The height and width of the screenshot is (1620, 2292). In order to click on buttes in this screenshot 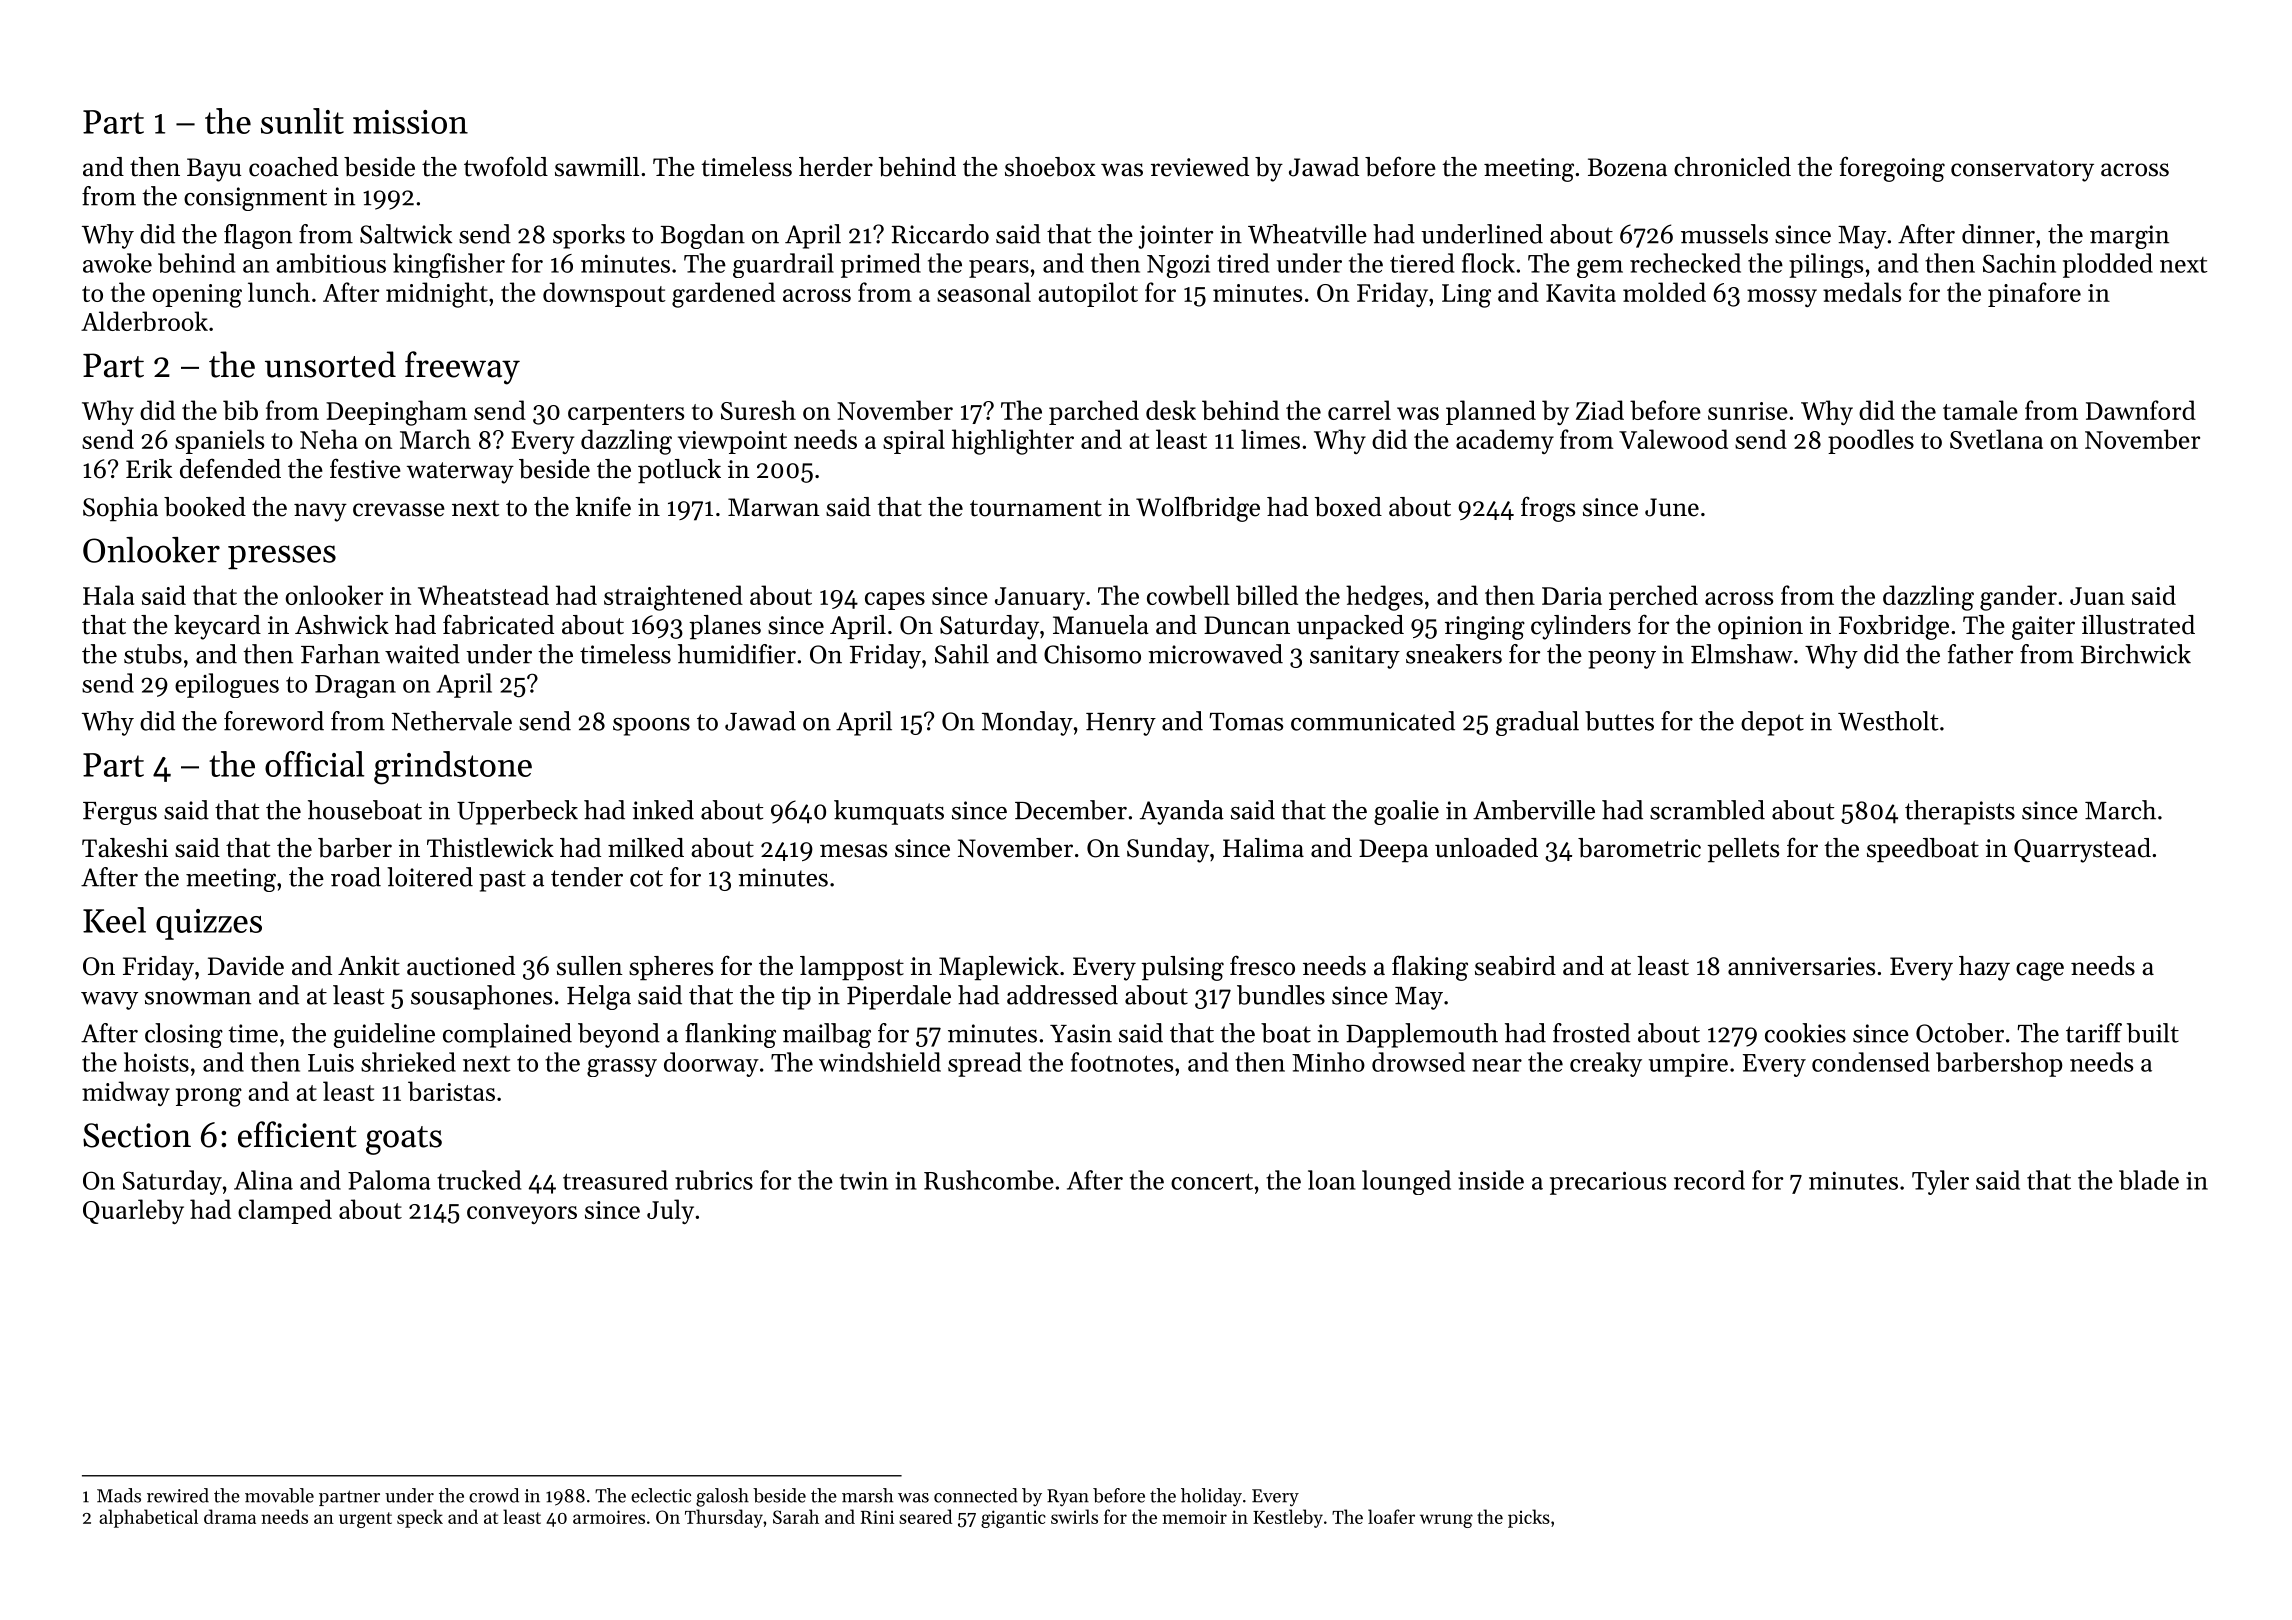, I will do `click(1619, 721)`.
